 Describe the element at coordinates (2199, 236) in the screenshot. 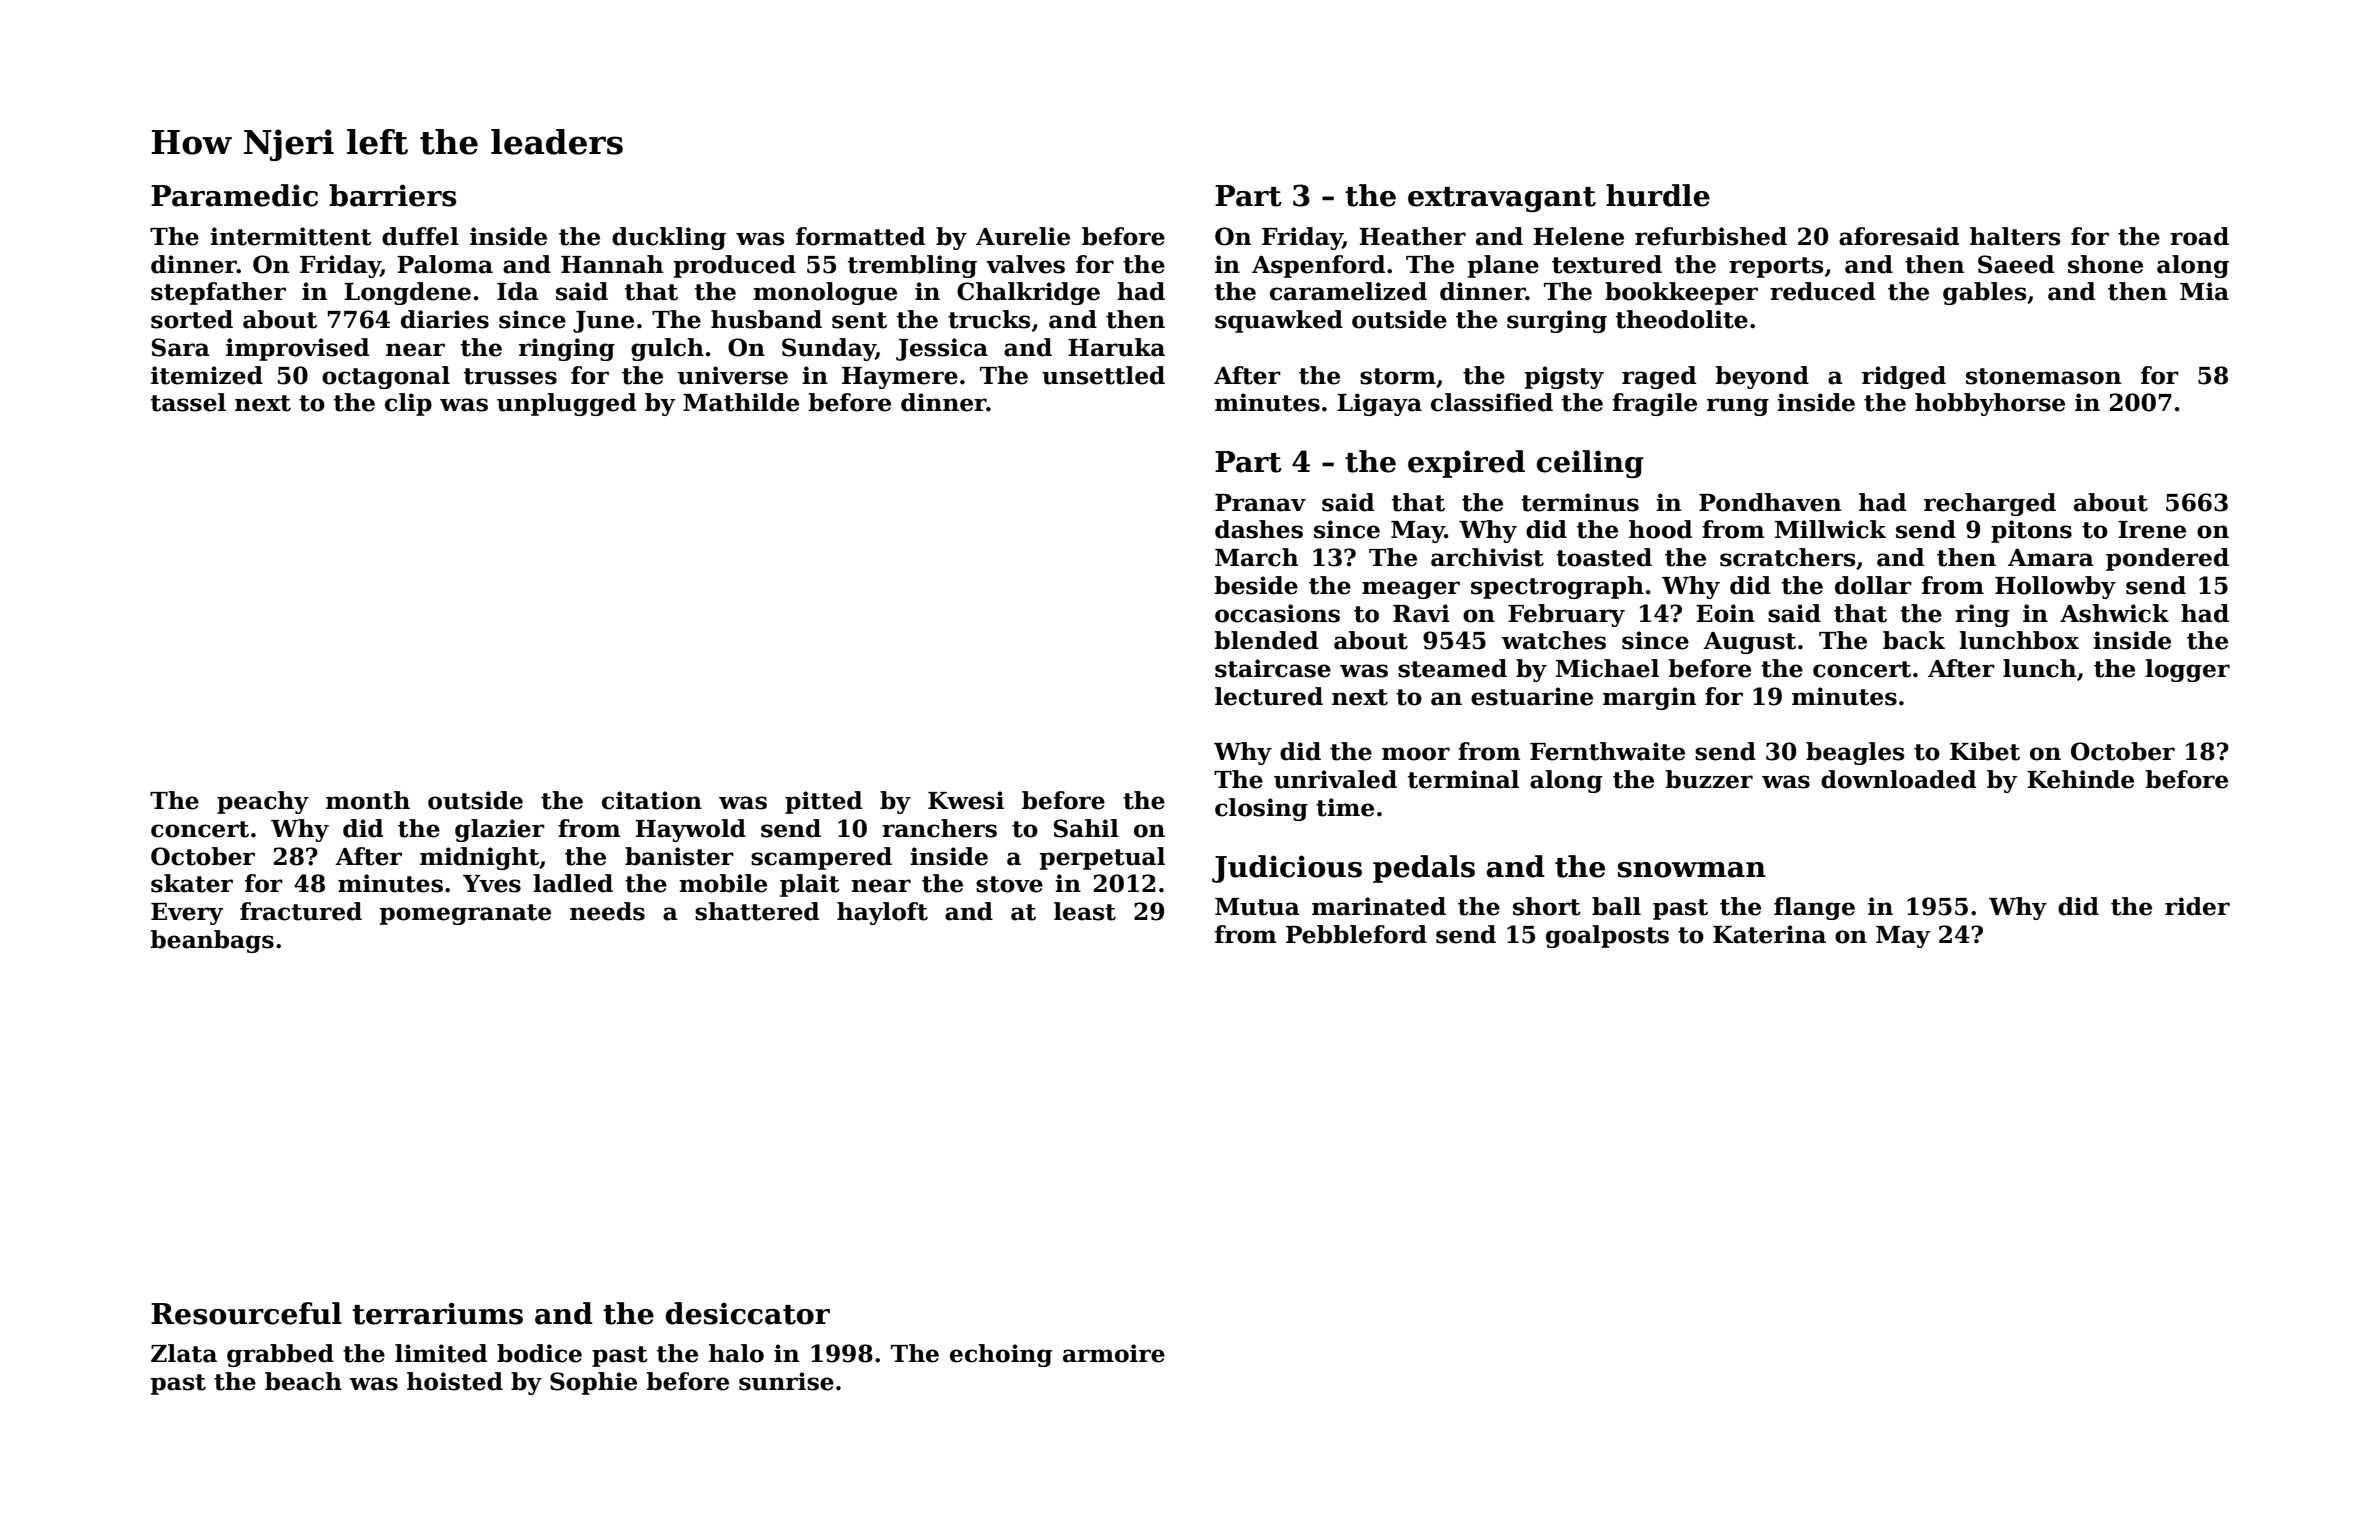

I see `road` at that location.
